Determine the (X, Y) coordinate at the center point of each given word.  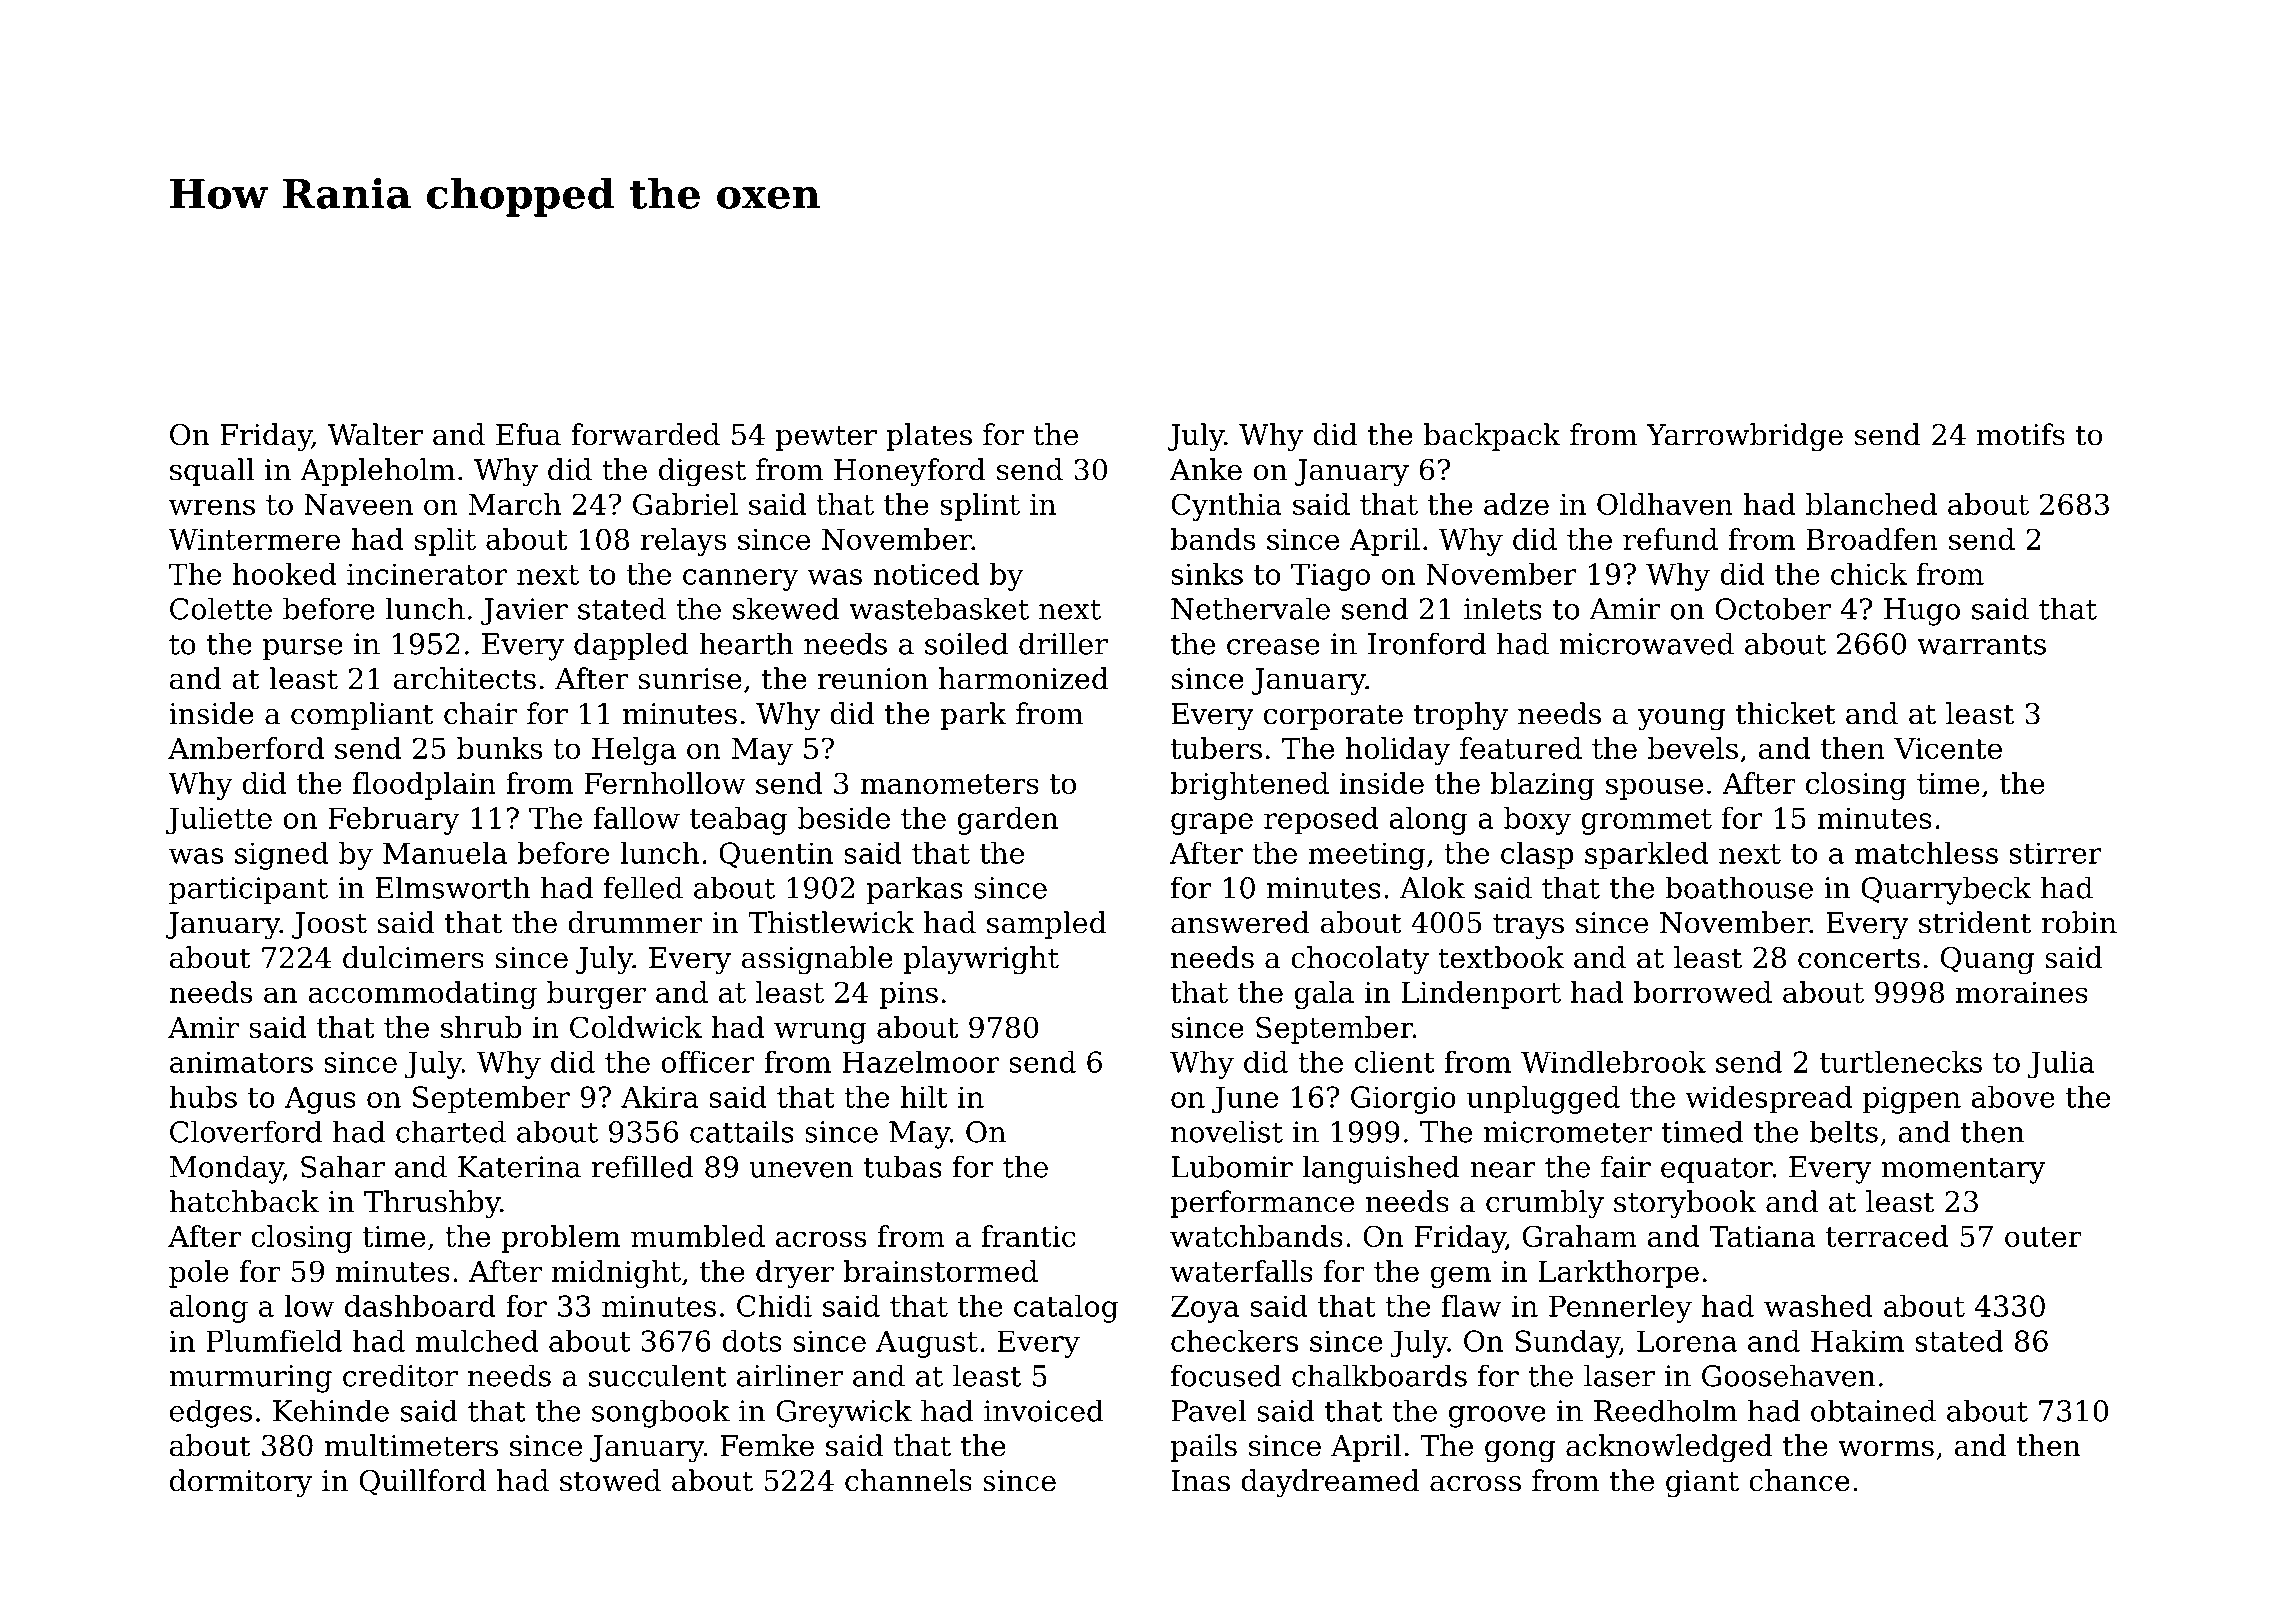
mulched (477, 1341)
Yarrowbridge (1744, 437)
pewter (826, 438)
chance (1799, 1480)
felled (643, 887)
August (927, 1344)
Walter (375, 434)
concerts (1859, 958)
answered (1240, 922)
